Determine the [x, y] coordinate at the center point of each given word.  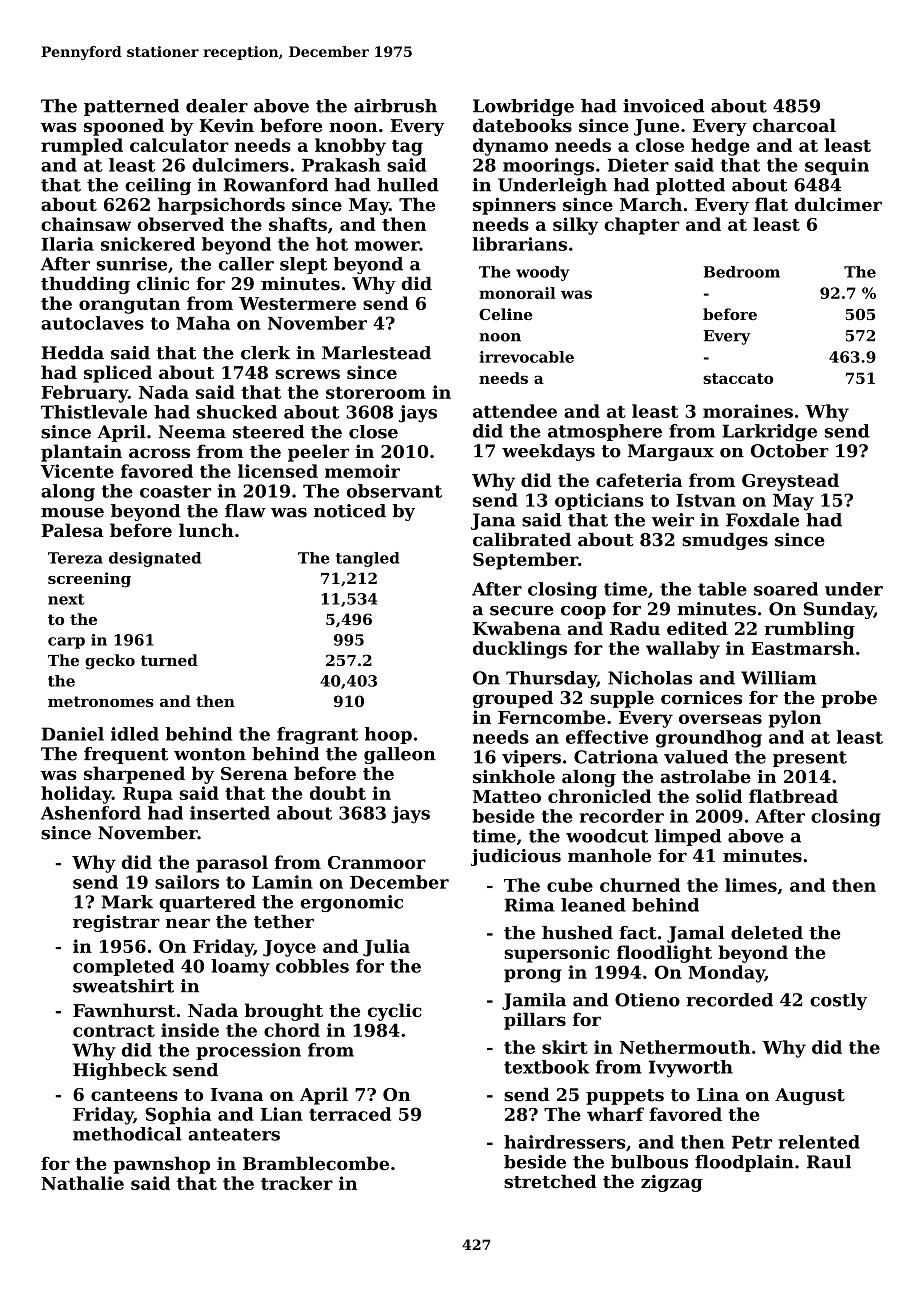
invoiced [663, 106]
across [159, 453]
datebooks [522, 125]
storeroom [376, 393]
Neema [192, 432]
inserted [230, 813]
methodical [127, 1134]
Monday [726, 974]
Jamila [534, 1001]
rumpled [82, 147]
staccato [738, 378]
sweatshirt [123, 986]
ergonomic [351, 903]
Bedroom [742, 272]
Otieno [647, 1000]
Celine [505, 314]
